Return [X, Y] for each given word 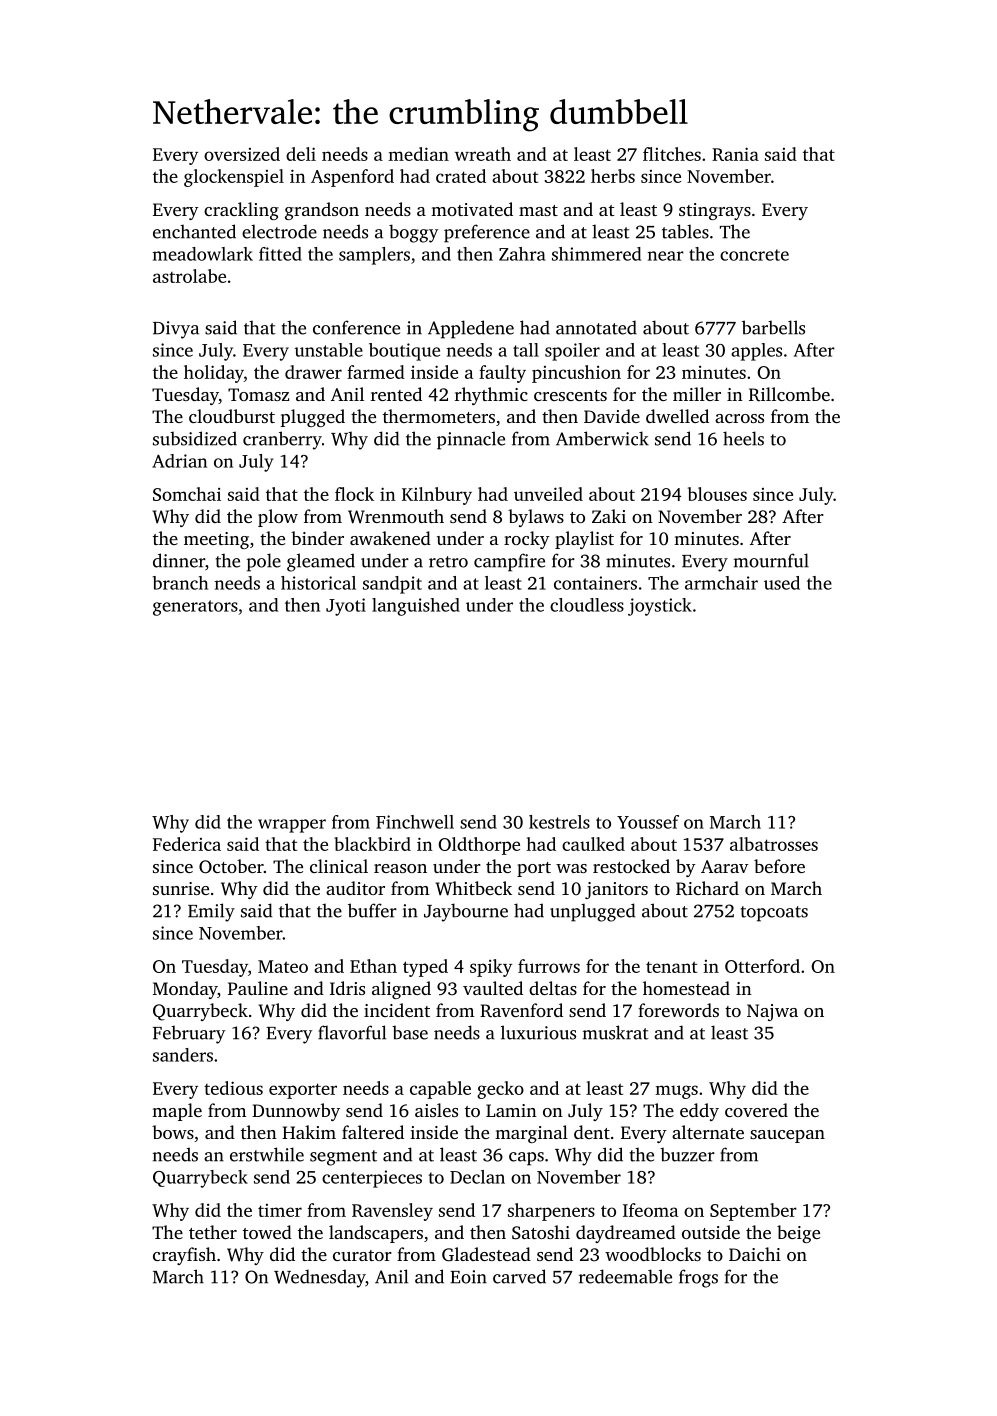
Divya [176, 330]
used [782, 583]
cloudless [587, 605]
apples [756, 352]
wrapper [292, 826]
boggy [413, 233]
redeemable [625, 1276]
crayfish [184, 1256]
